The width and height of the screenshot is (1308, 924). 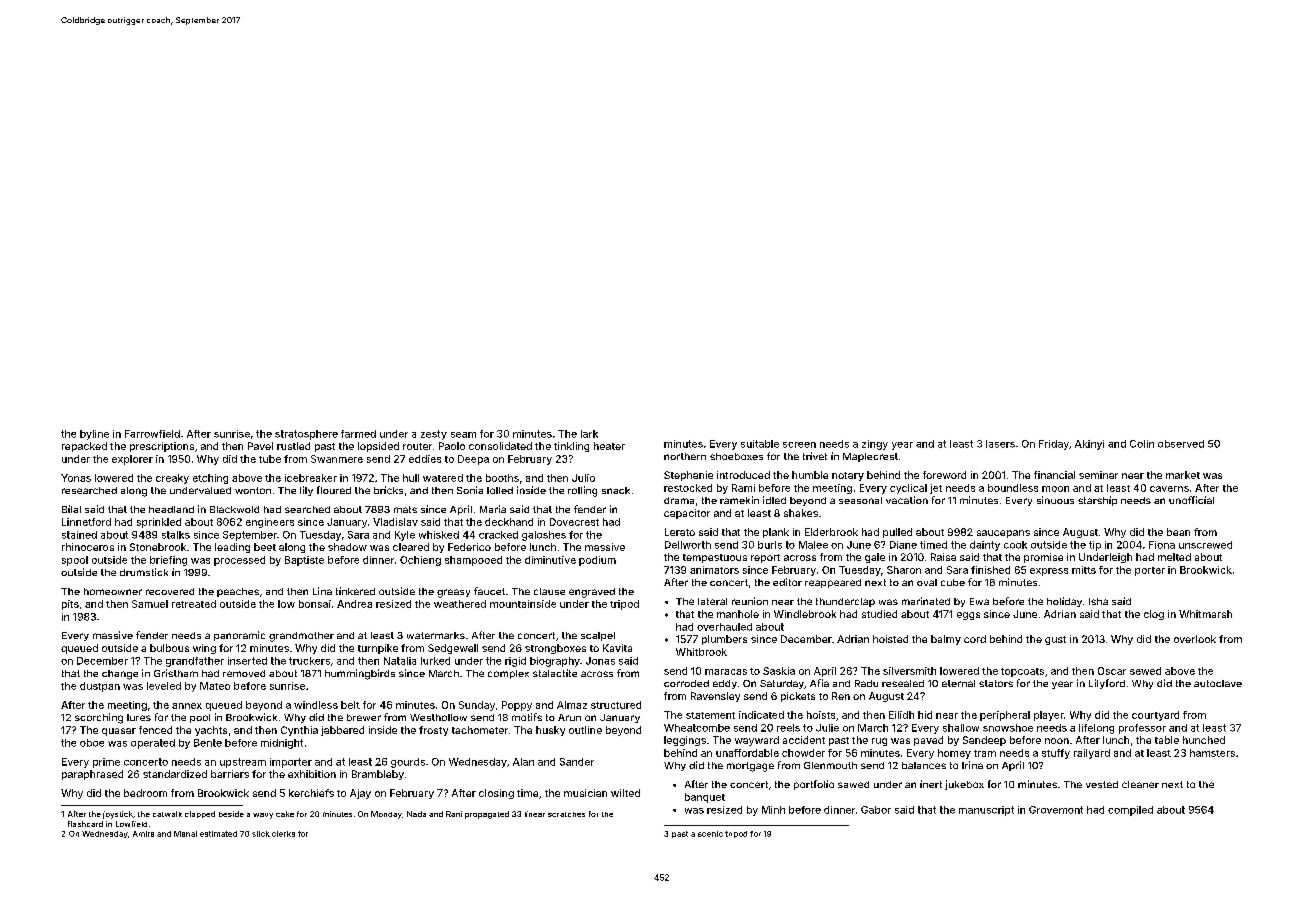 What do you see at coordinates (358, 434) in the screenshot?
I see `farmed` at bounding box center [358, 434].
